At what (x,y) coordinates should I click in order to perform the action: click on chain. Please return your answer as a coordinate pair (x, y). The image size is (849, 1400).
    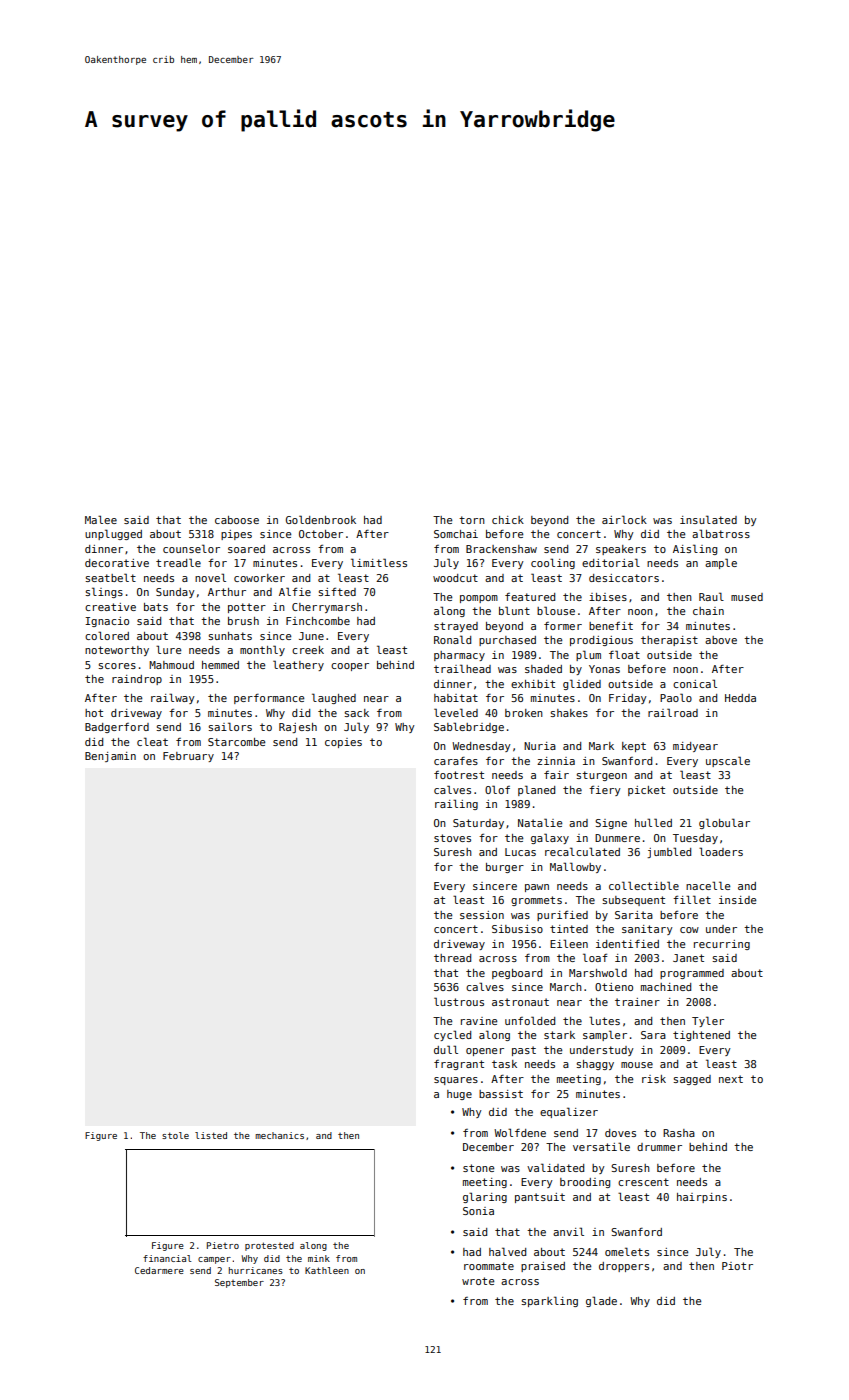
    Looking at the image, I should click on (708, 611).
